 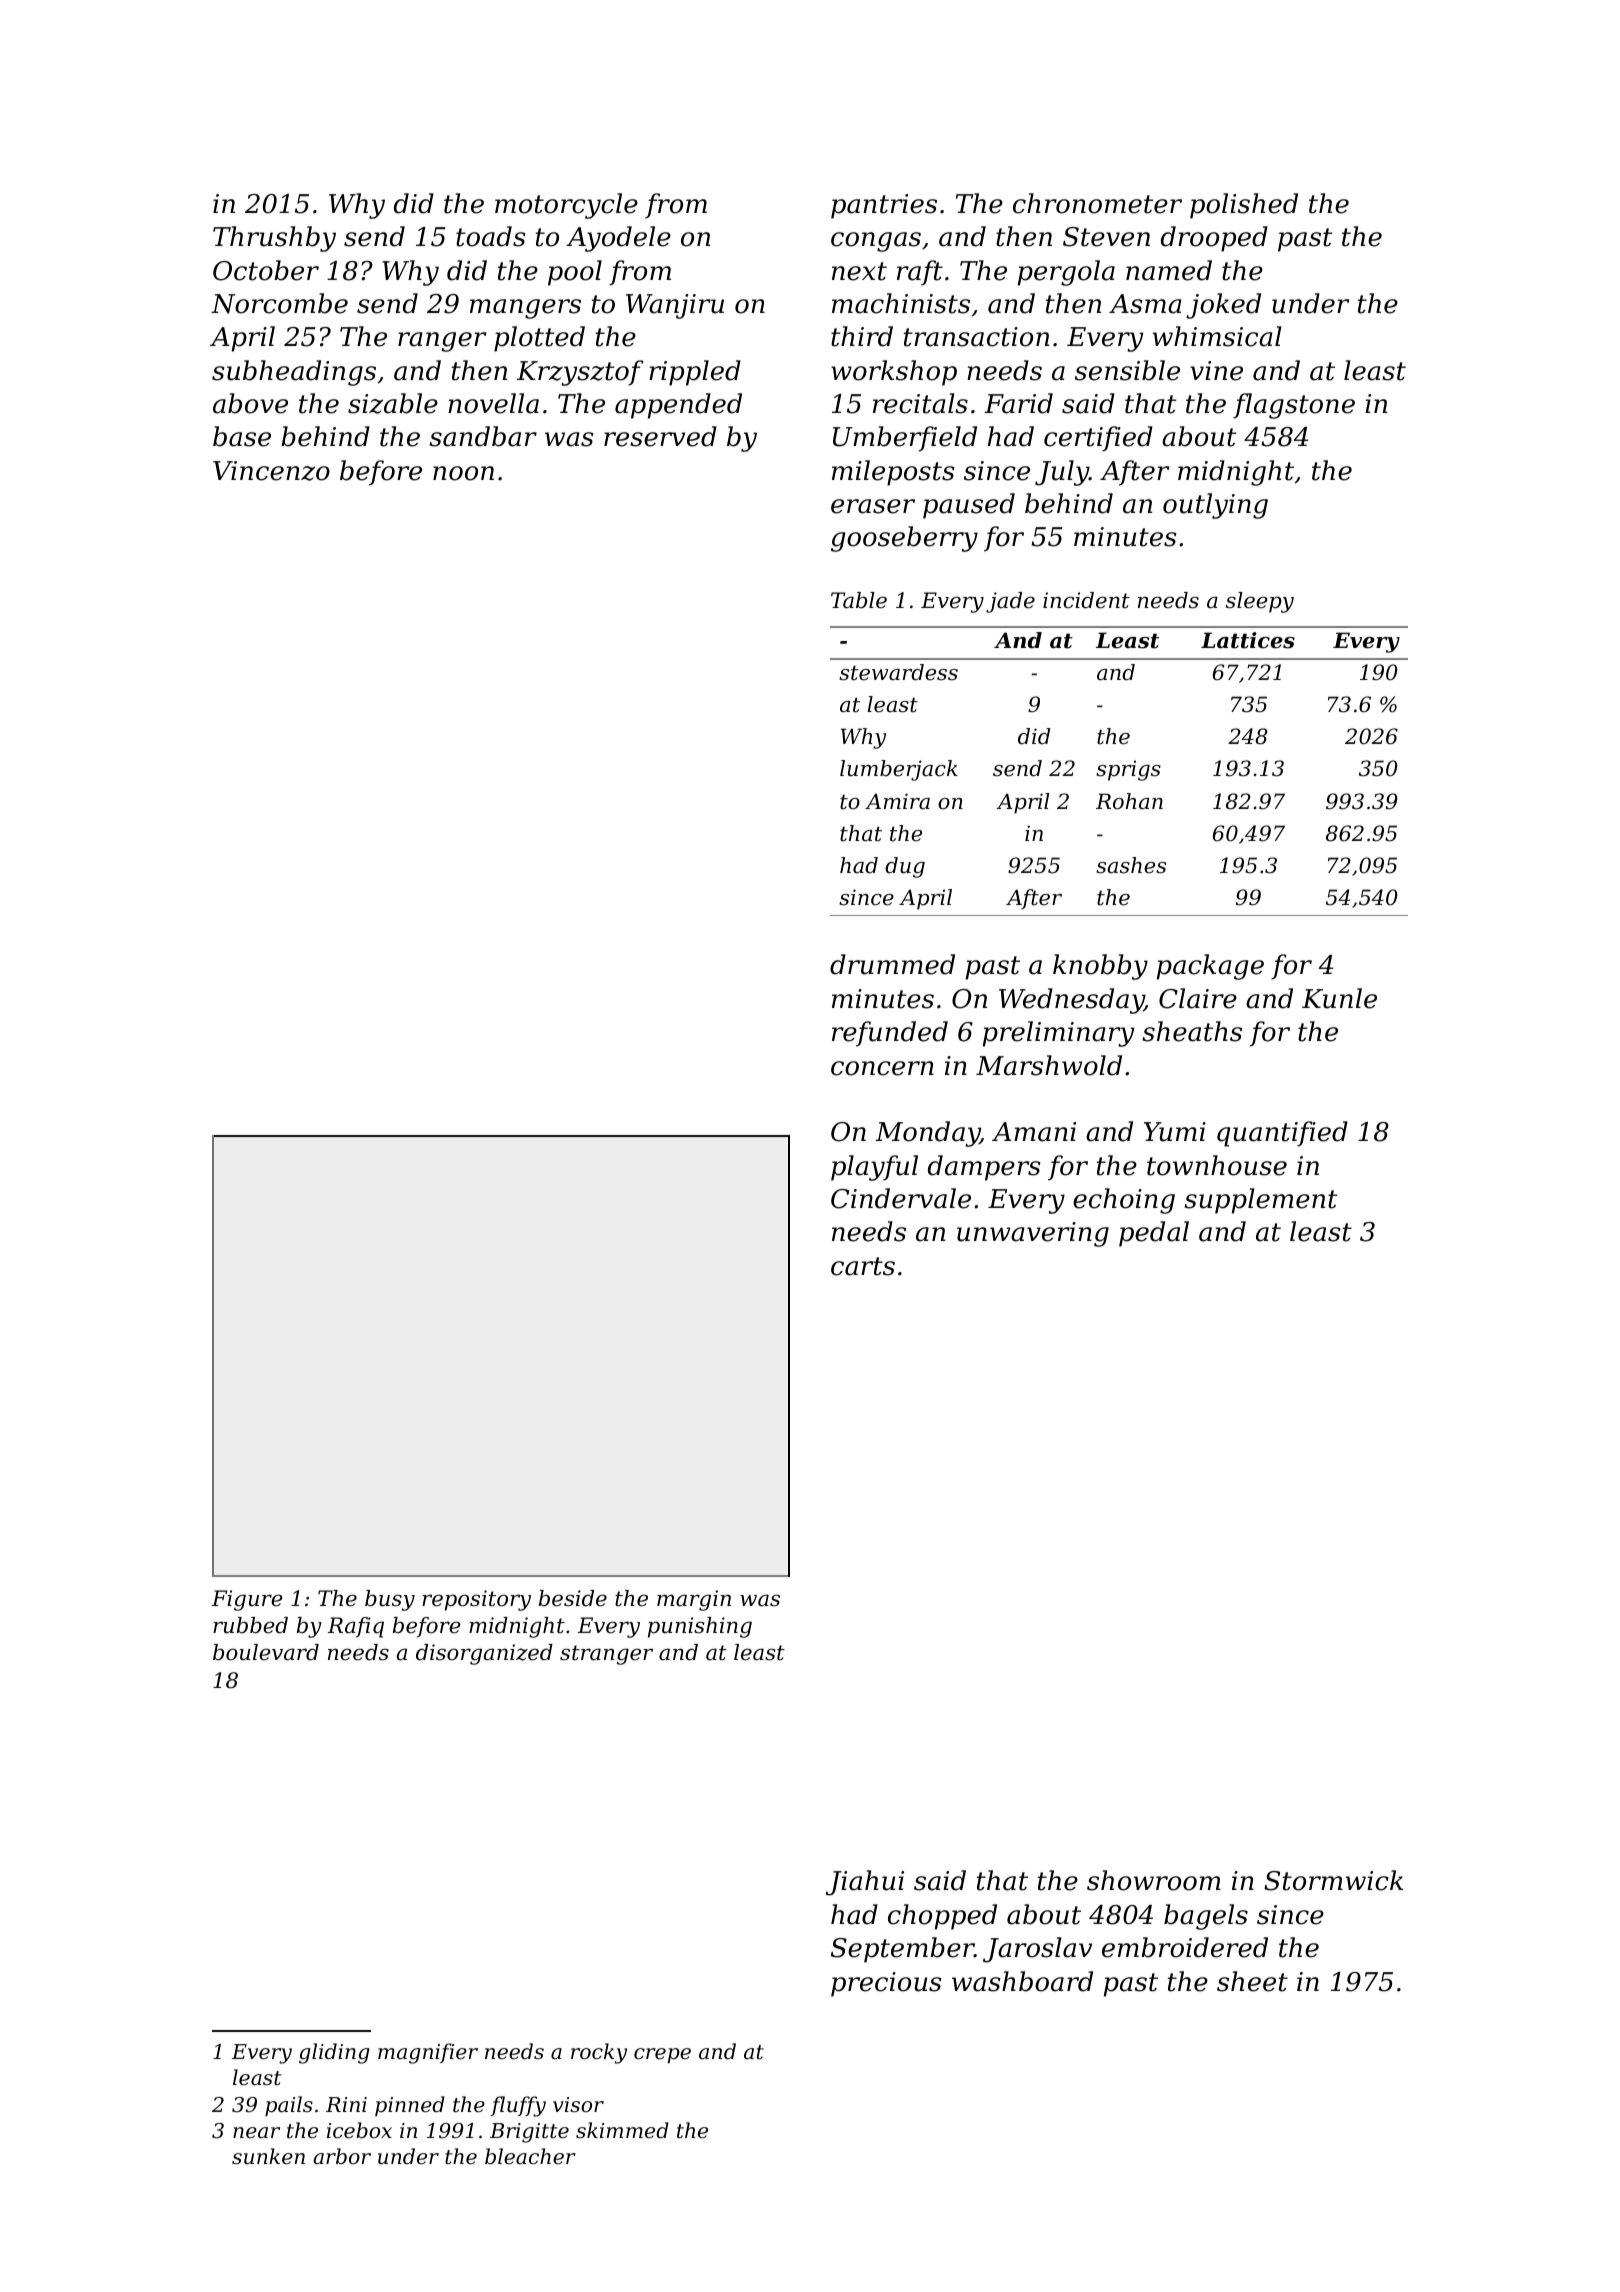 What do you see at coordinates (1169, 270) in the document?
I see `named` at bounding box center [1169, 270].
